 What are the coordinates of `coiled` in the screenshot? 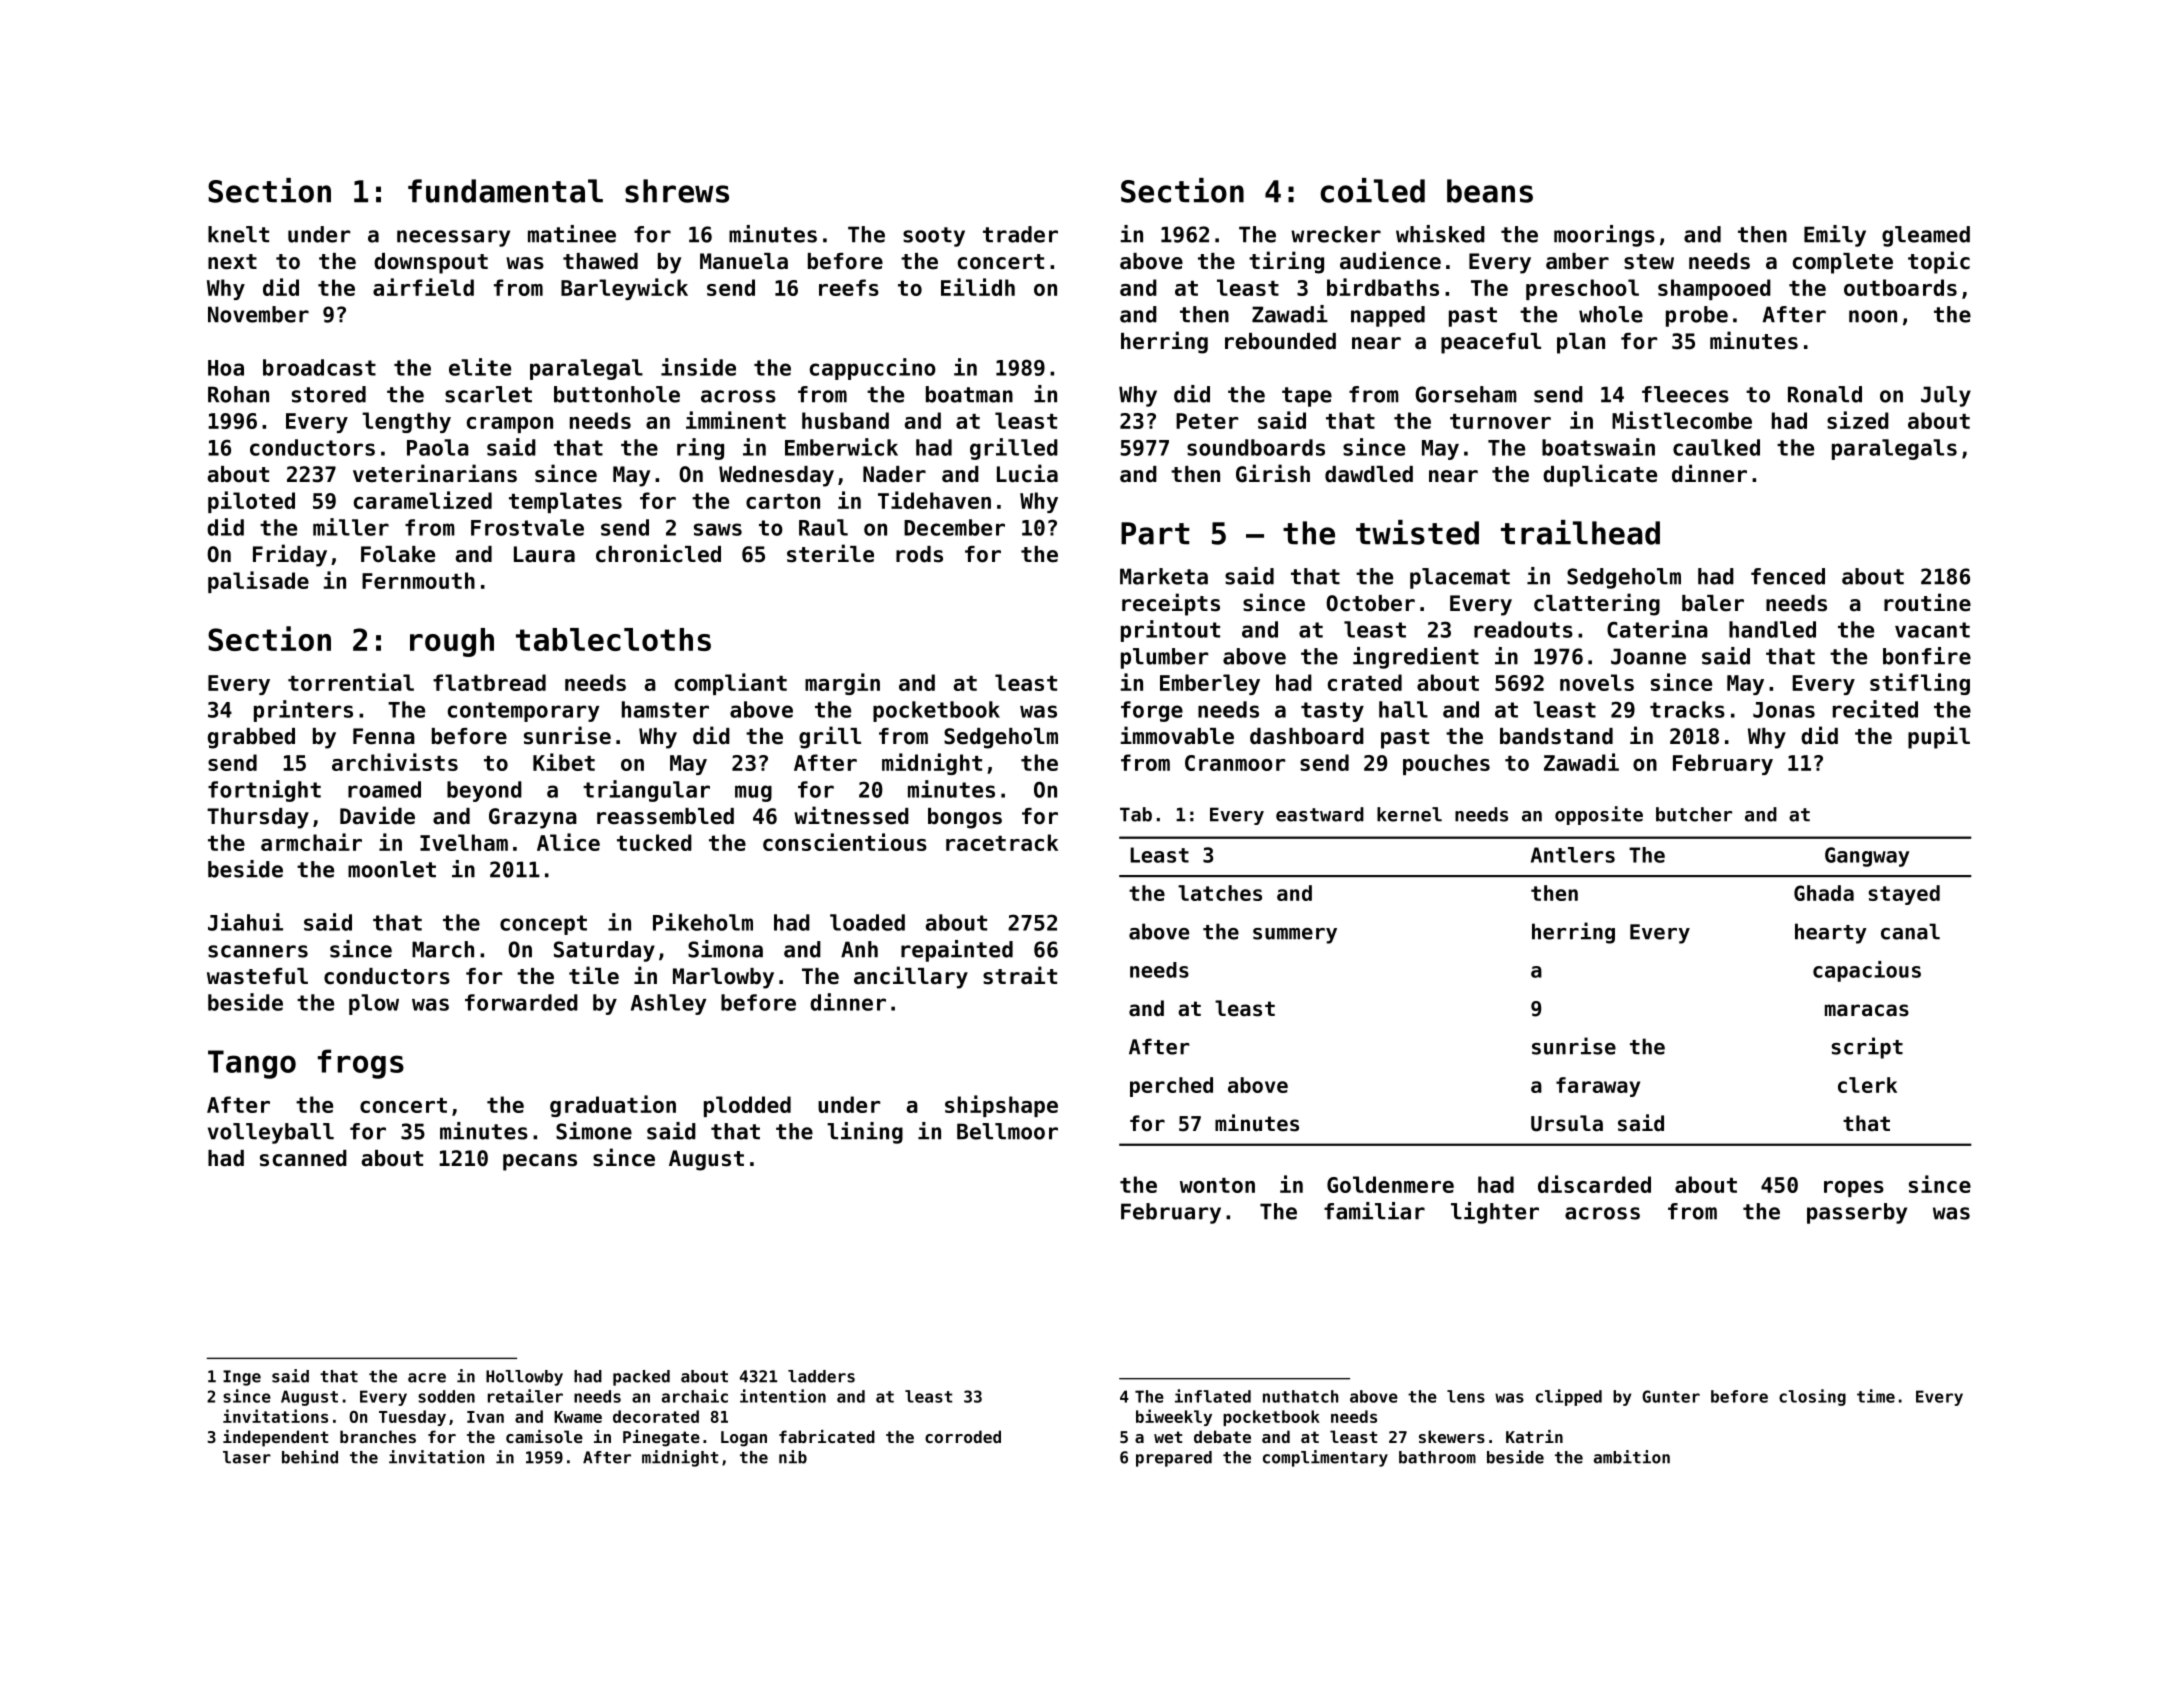 It's located at (1372, 190).
